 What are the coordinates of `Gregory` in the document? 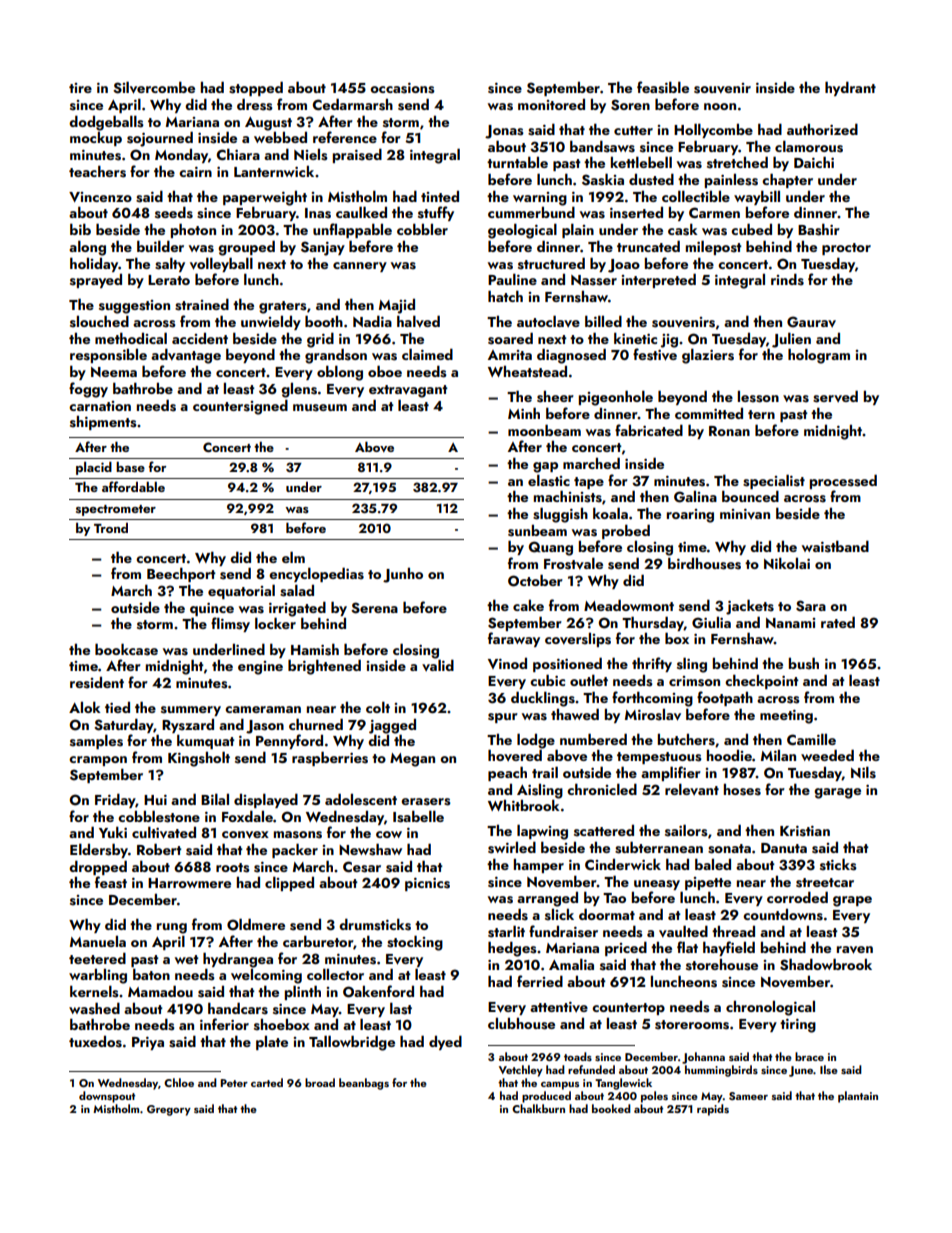 It's located at (169, 1110).
